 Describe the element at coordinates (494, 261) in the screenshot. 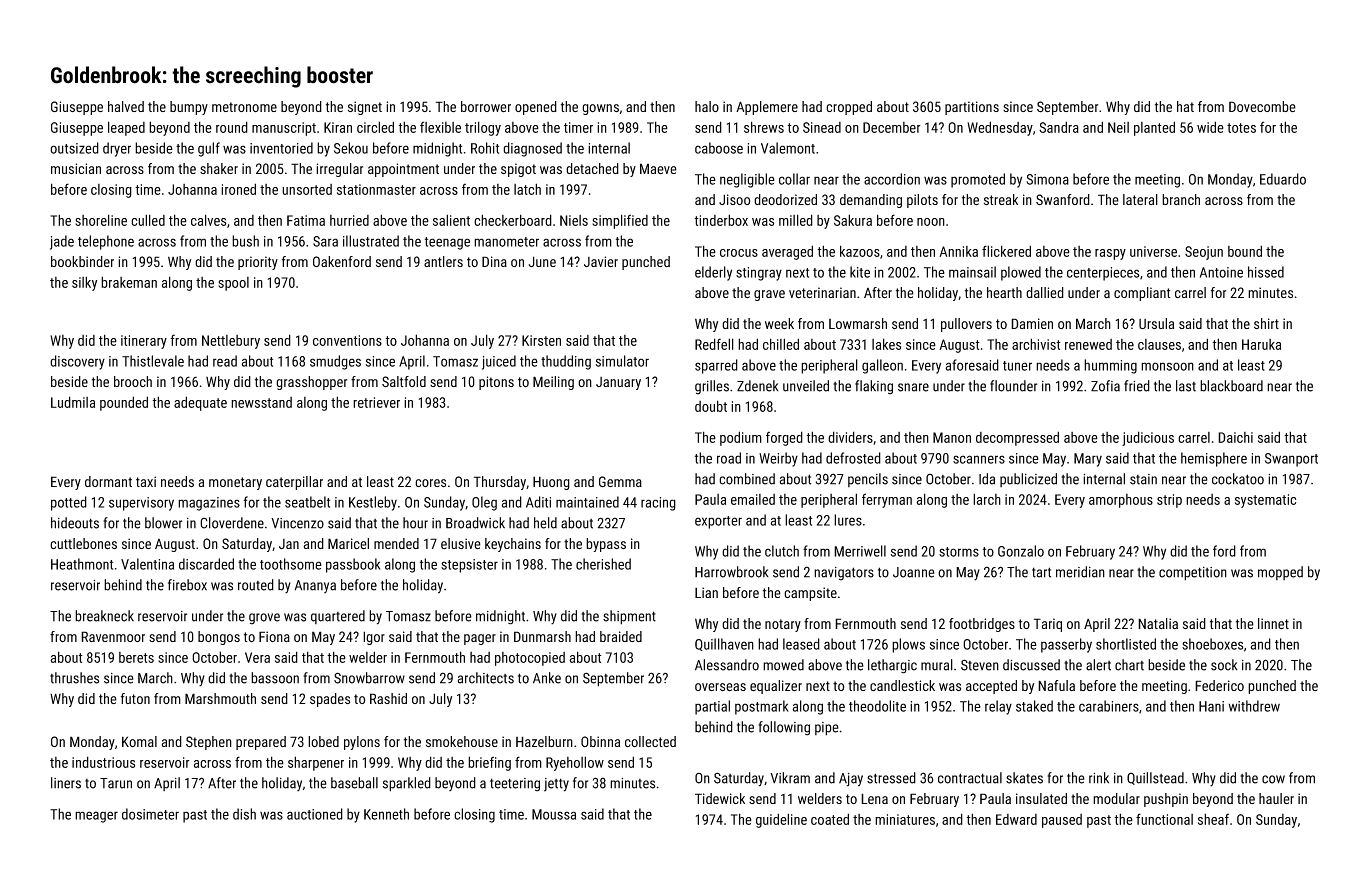

I see `Dina` at that location.
